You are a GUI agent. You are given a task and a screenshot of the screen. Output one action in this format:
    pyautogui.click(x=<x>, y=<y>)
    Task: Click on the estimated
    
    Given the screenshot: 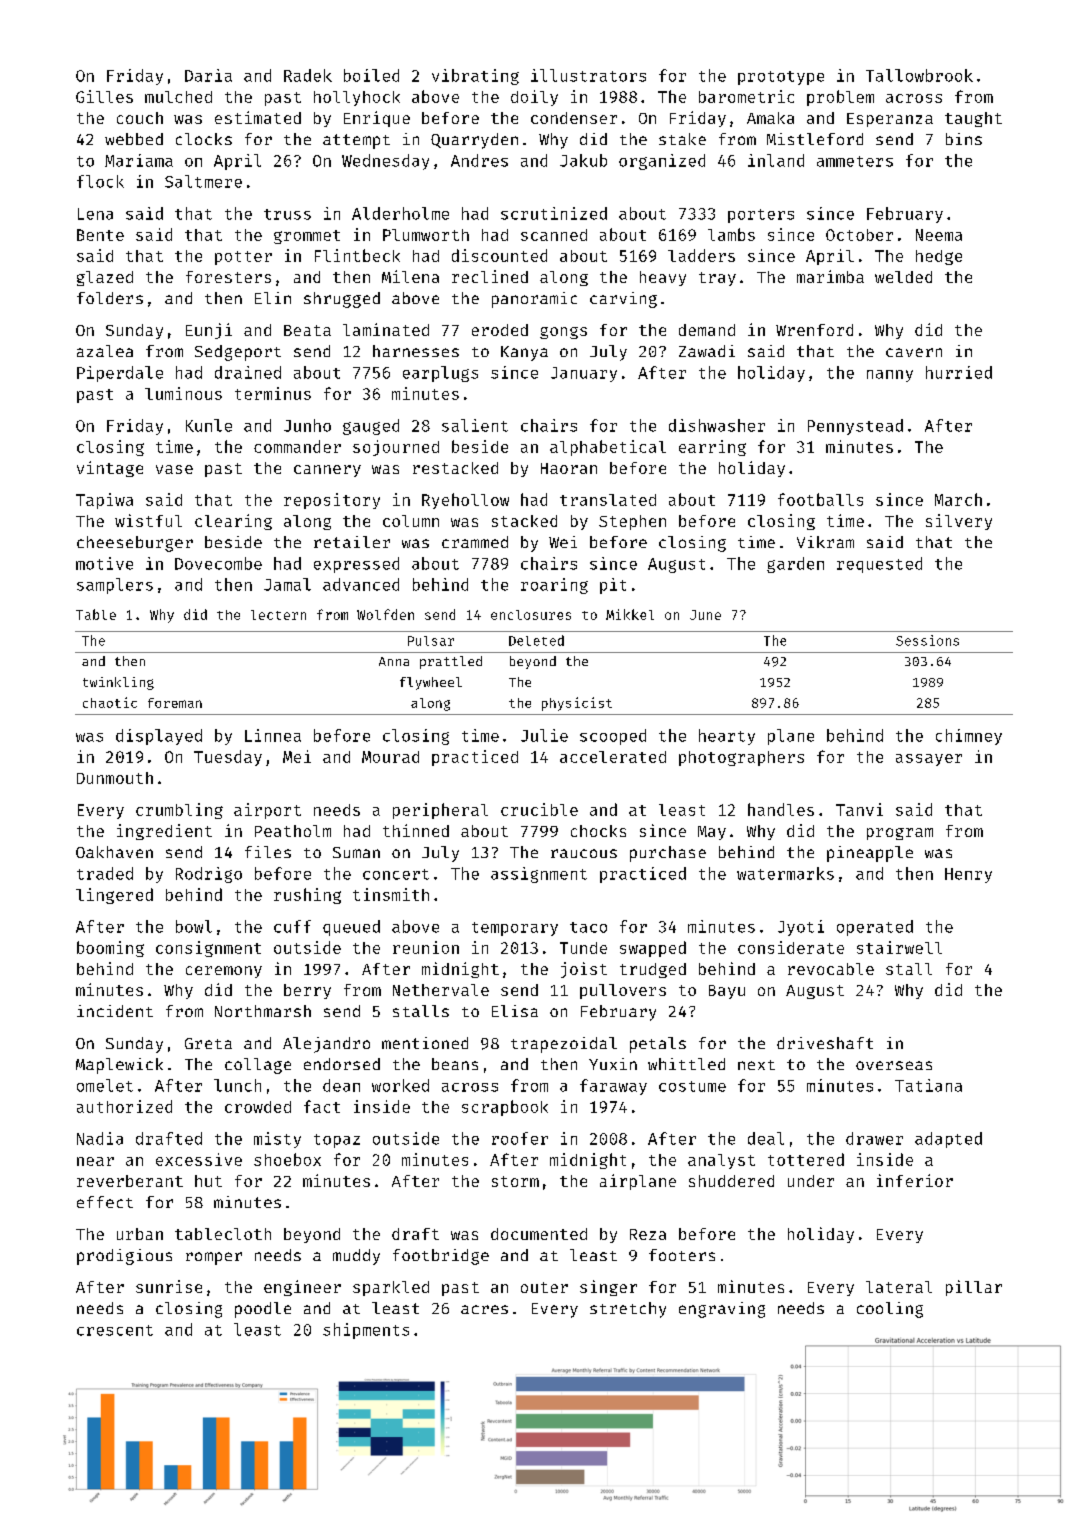 What is the action you would take?
    pyautogui.click(x=258, y=117)
